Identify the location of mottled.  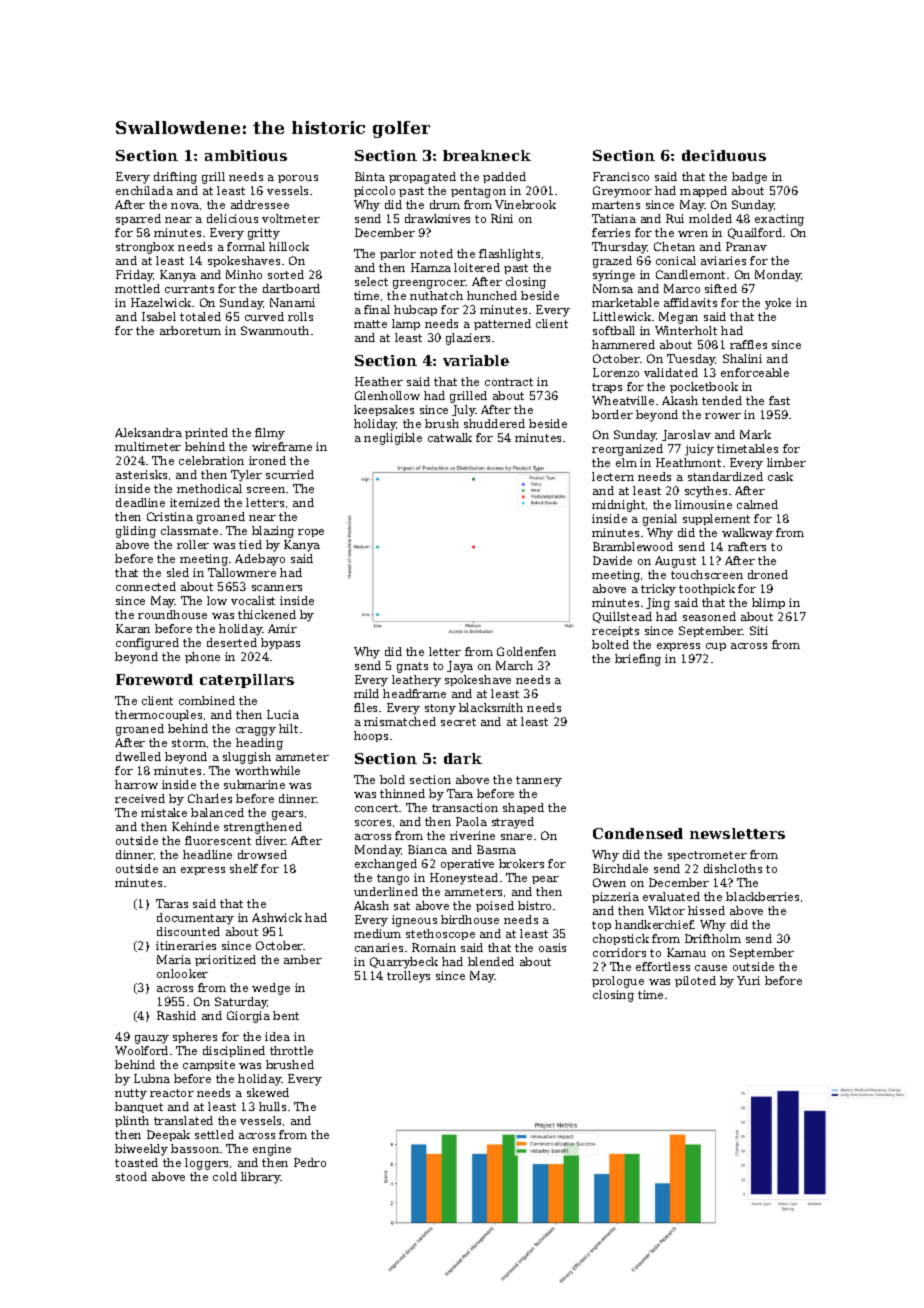
(137, 288).
